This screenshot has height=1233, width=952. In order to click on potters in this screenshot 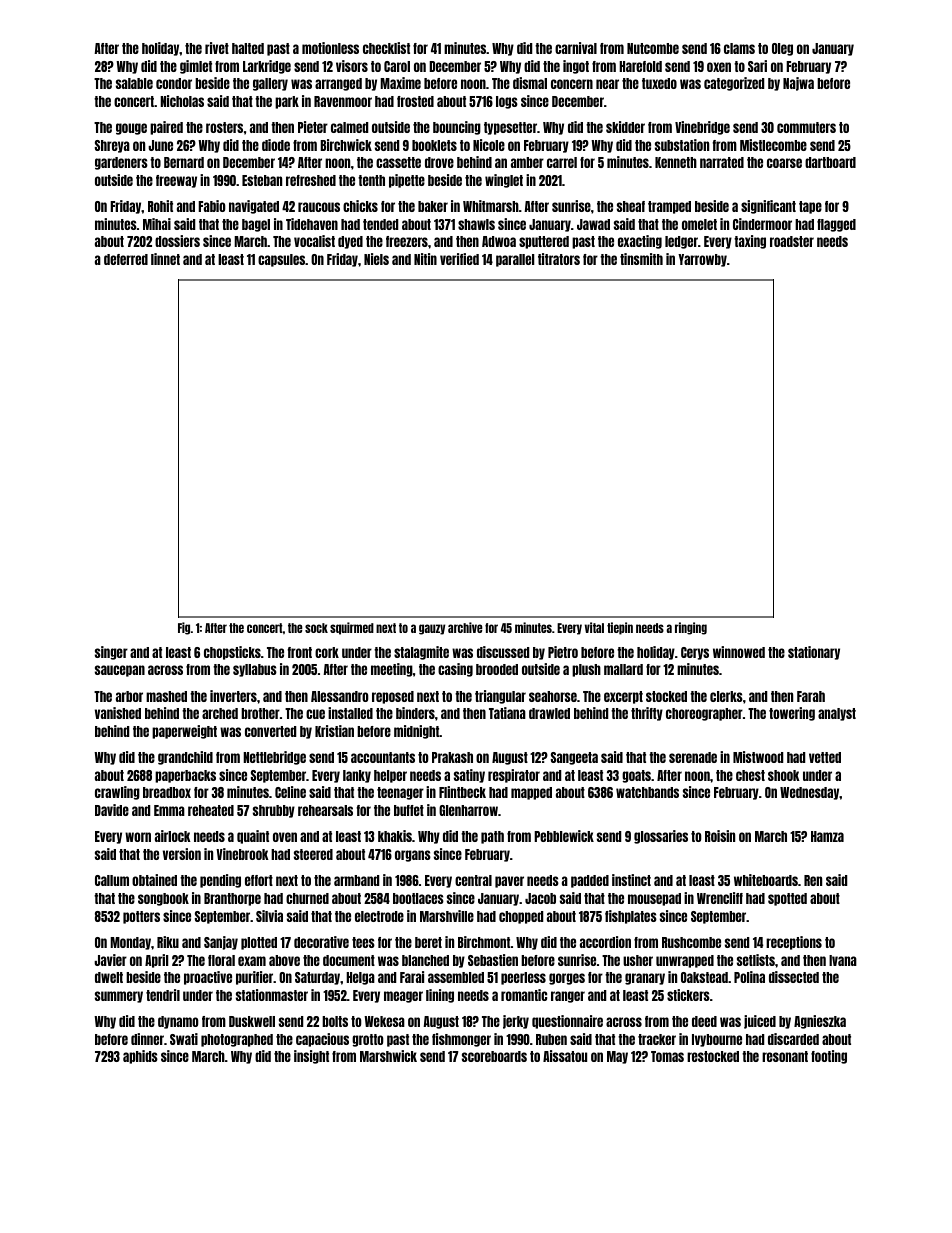, I will do `click(141, 917)`.
